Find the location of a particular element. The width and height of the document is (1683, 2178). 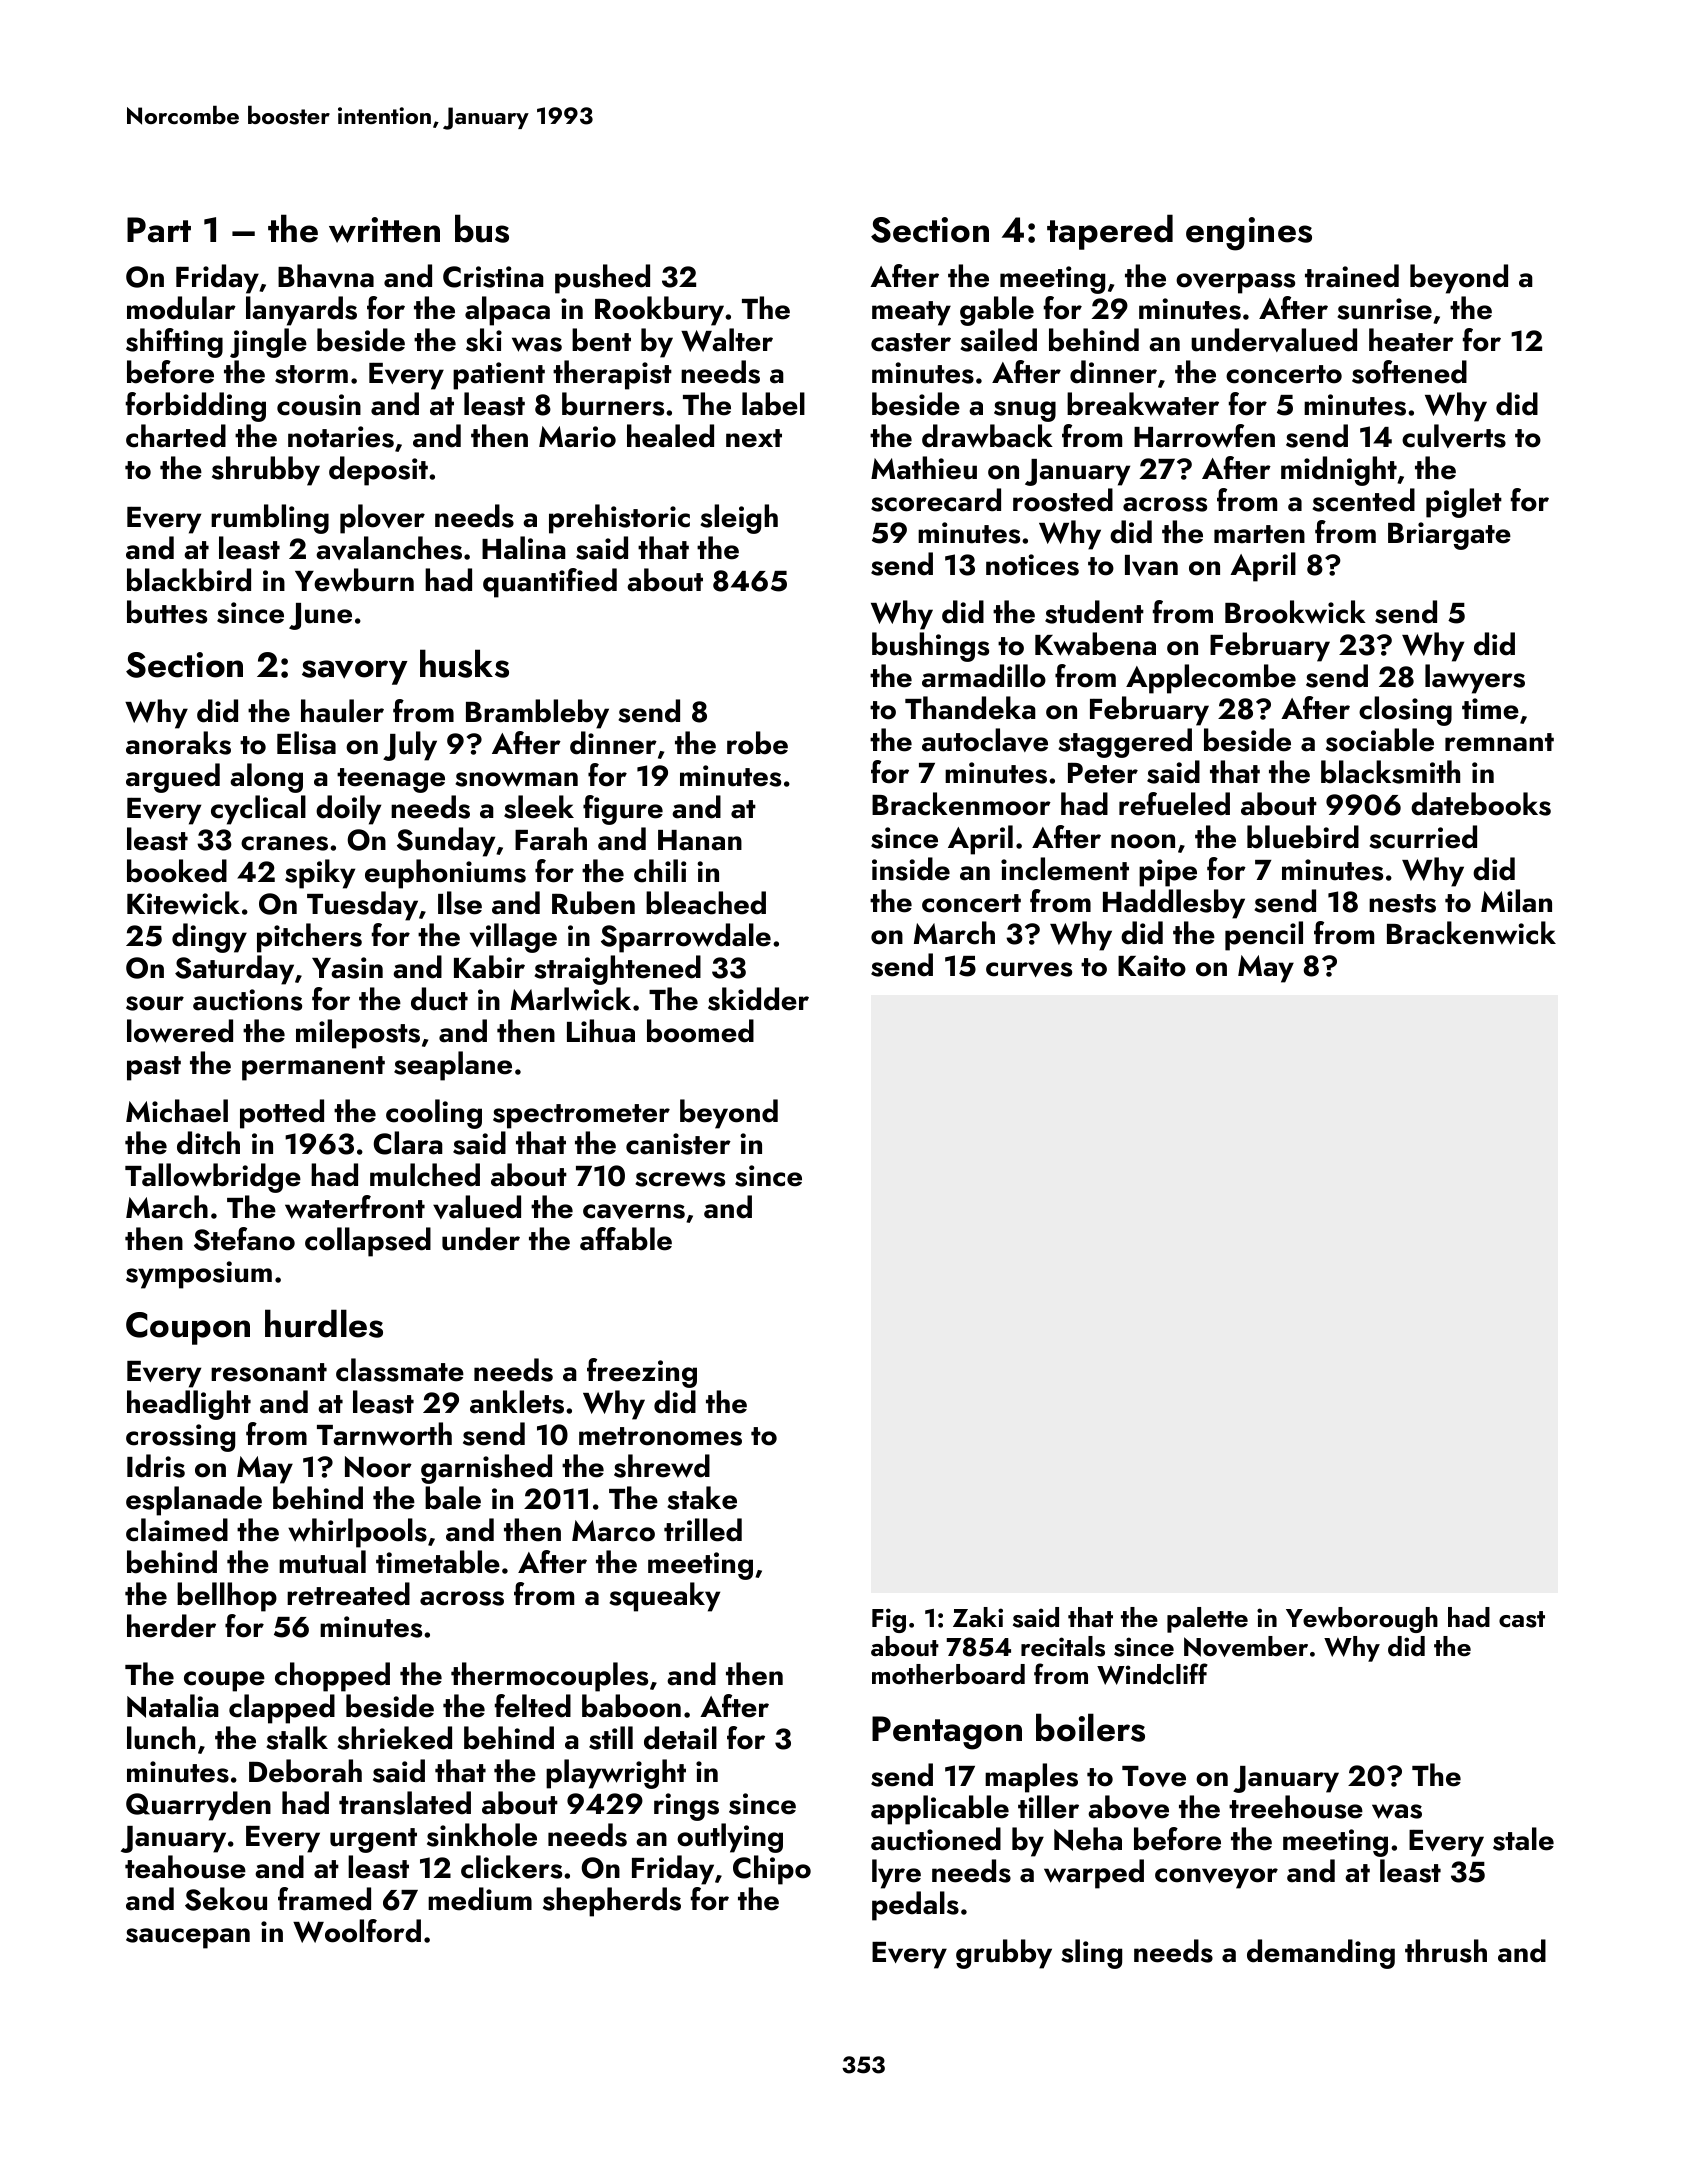

datebooks is located at coordinates (1481, 804).
